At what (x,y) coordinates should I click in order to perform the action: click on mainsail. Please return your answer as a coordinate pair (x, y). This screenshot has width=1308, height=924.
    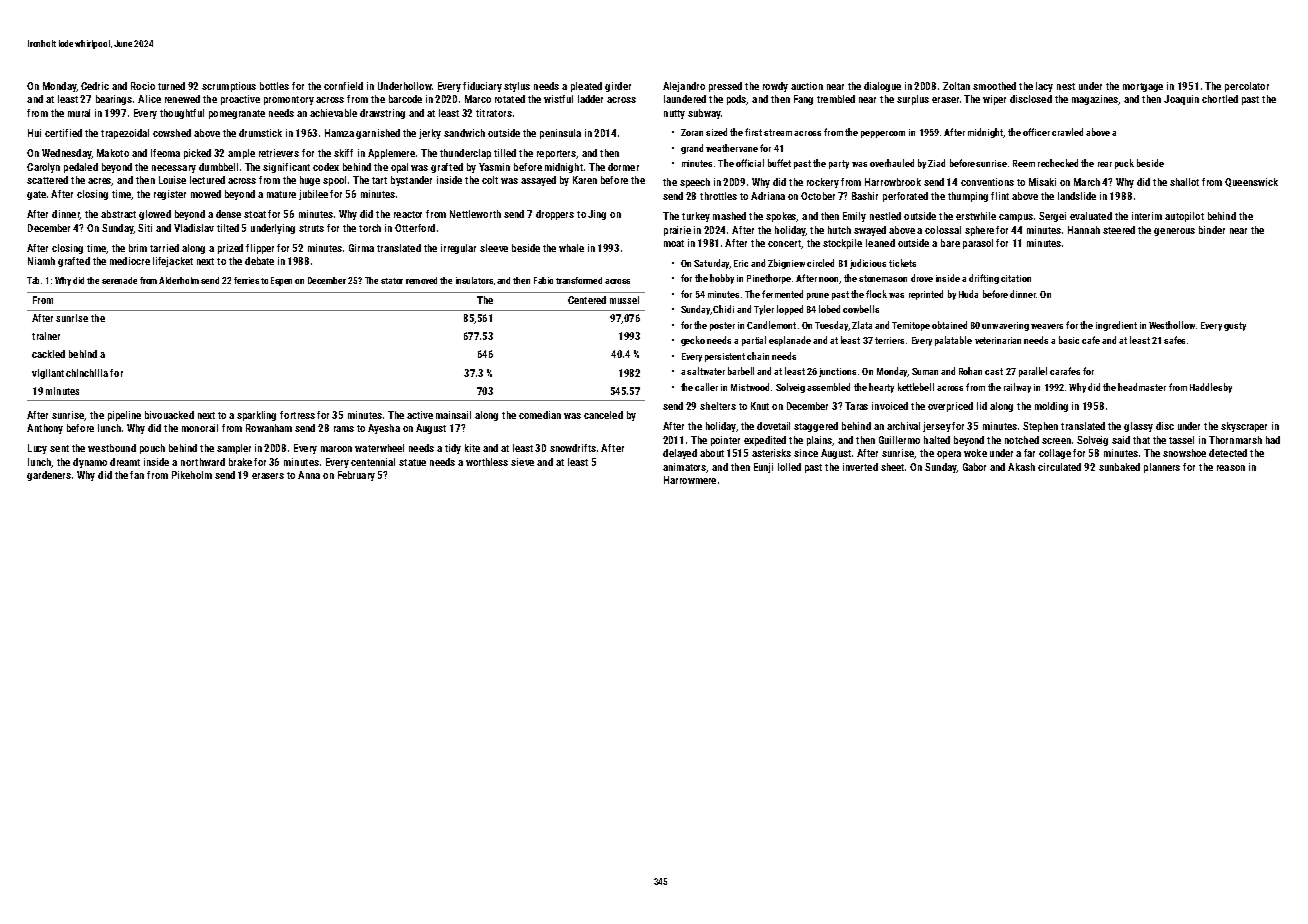
    Looking at the image, I should click on (453, 415).
